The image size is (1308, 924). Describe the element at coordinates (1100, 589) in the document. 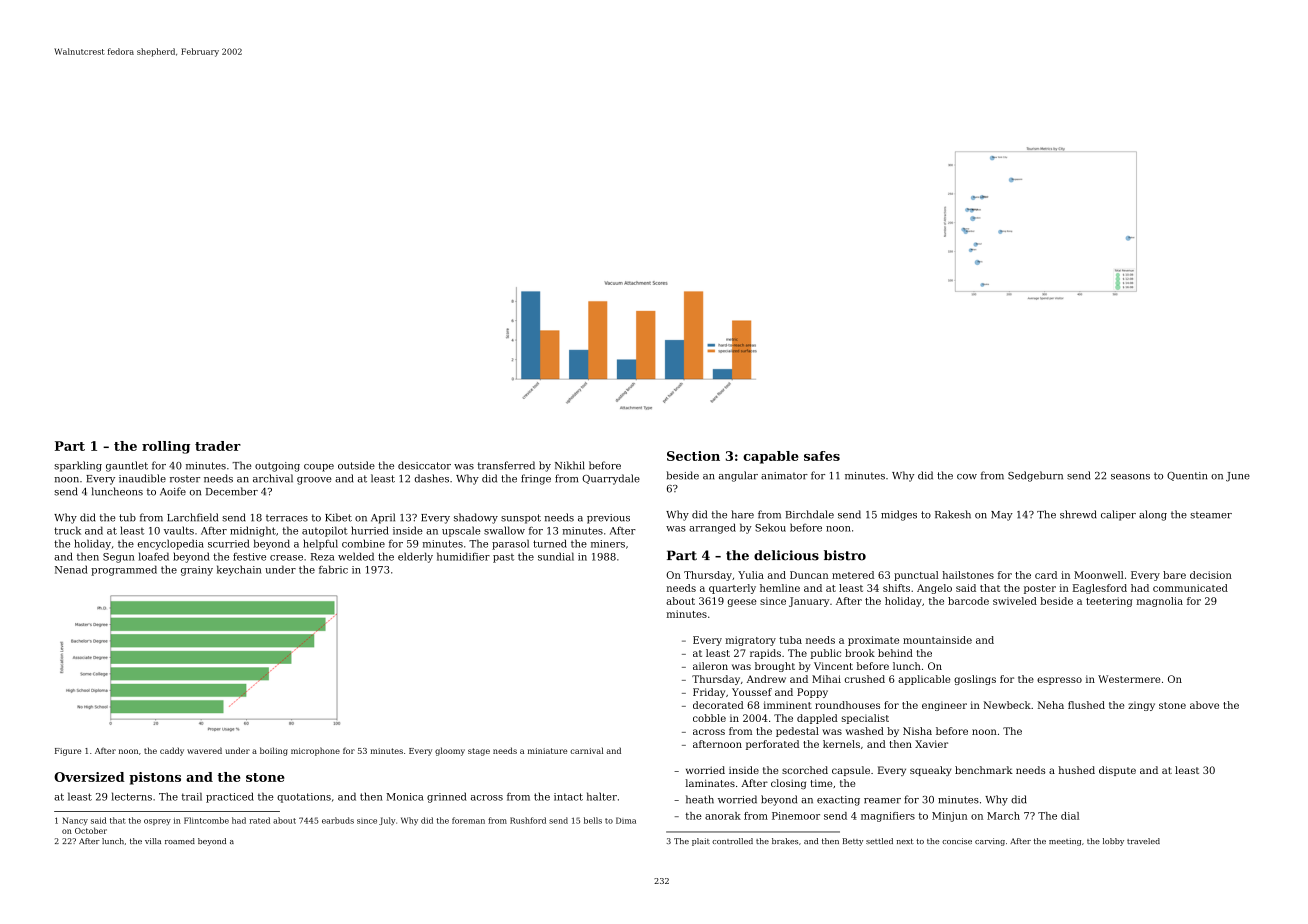

I see `Eaglesford` at that location.
